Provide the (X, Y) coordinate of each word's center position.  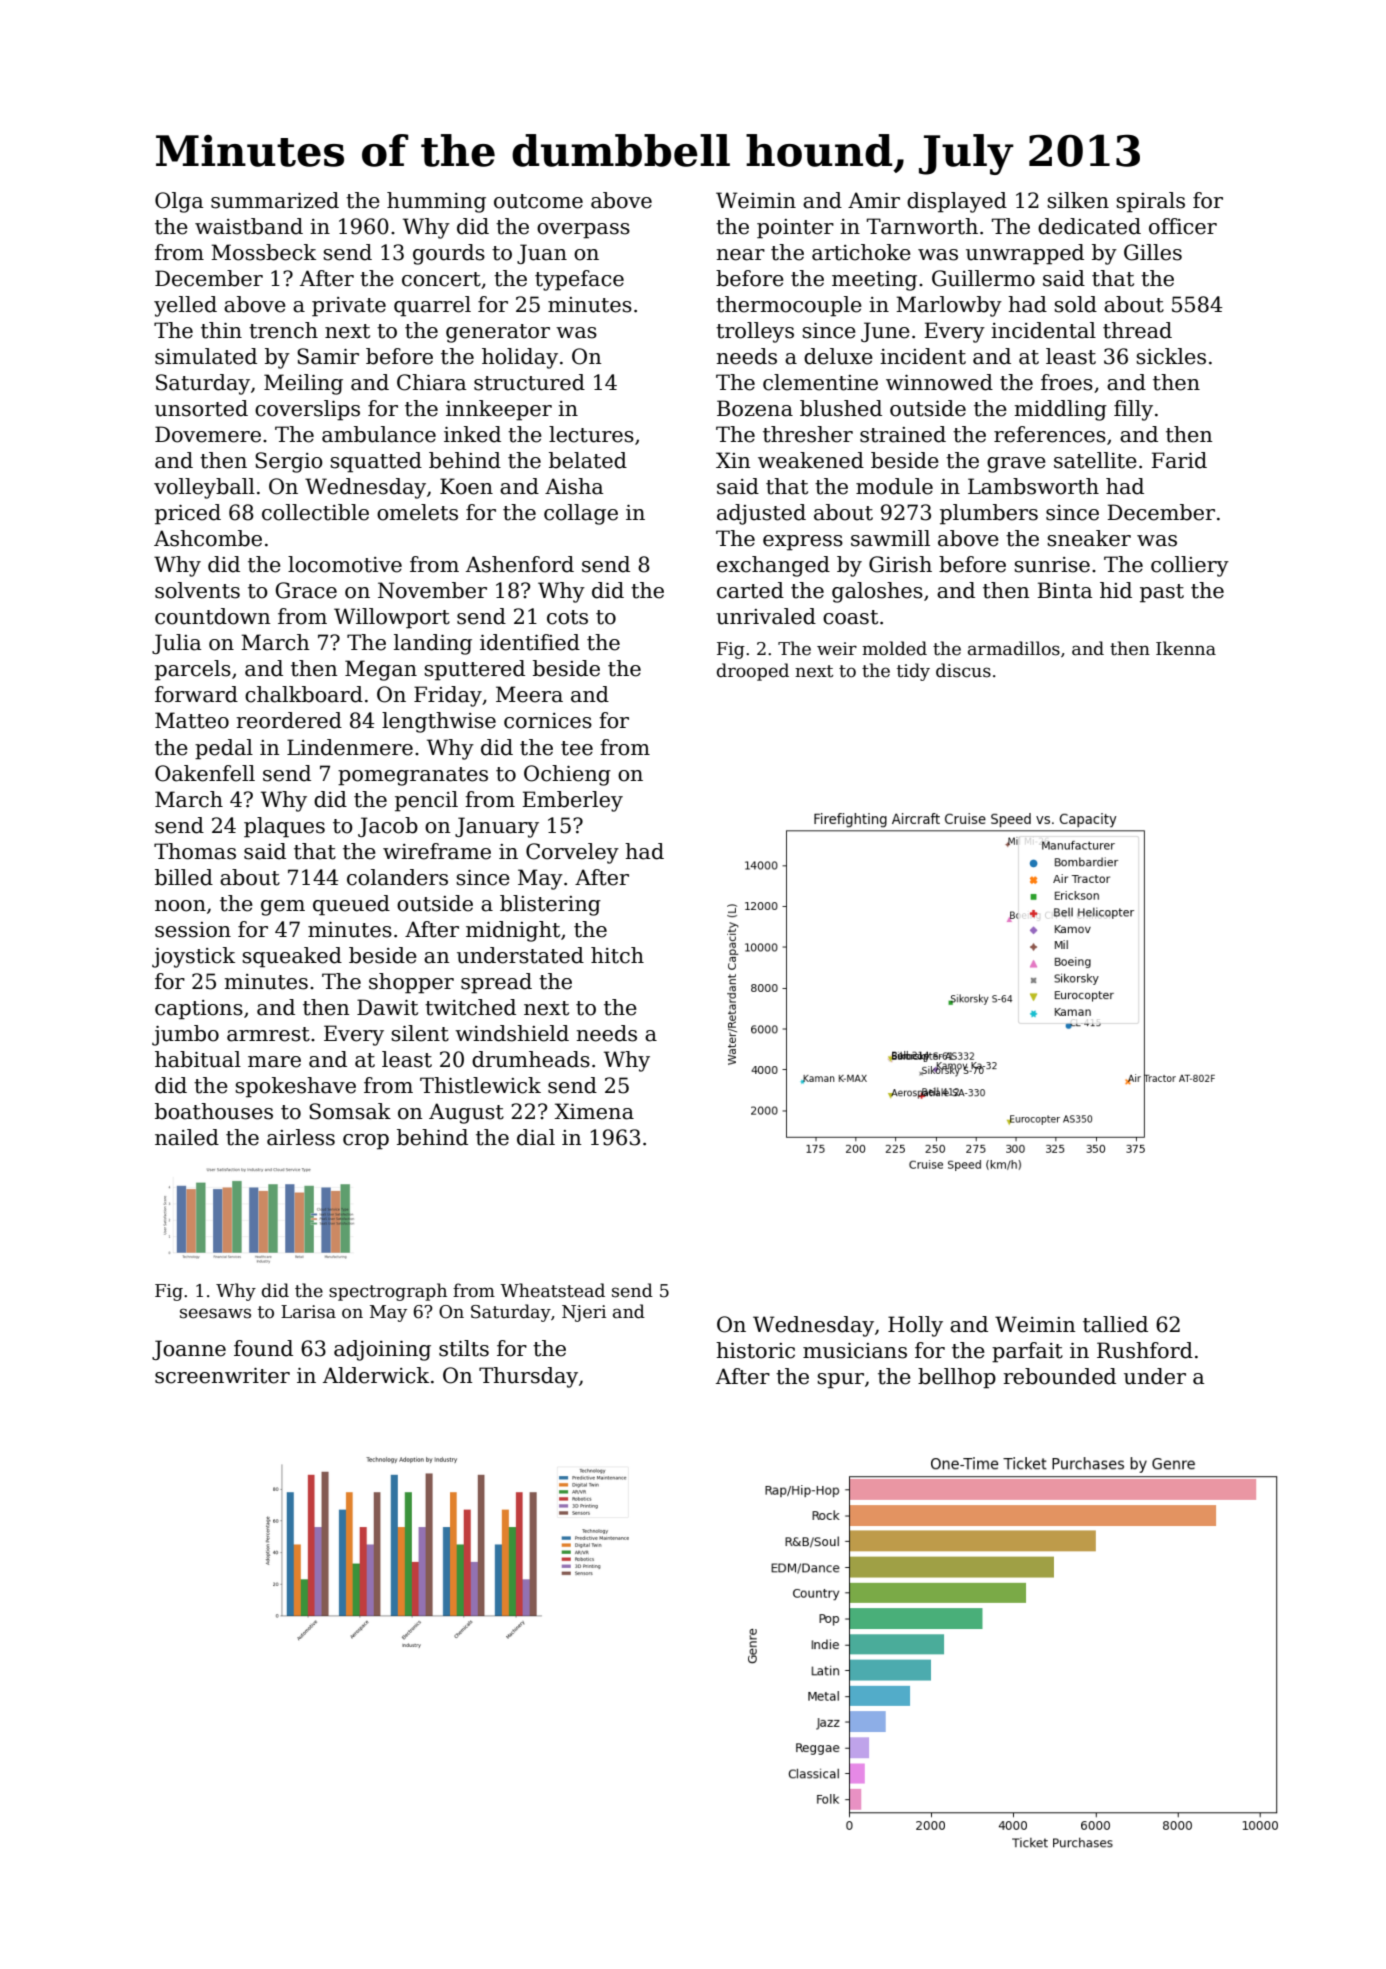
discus (963, 670)
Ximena (594, 1111)
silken (1078, 200)
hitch (617, 955)
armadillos (1014, 648)
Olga (179, 202)
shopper (411, 983)
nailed (187, 1137)
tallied (1115, 1324)
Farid (1179, 460)
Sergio (289, 462)
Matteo (192, 720)
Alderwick (376, 1375)
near (741, 255)
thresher (808, 434)
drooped (753, 672)
